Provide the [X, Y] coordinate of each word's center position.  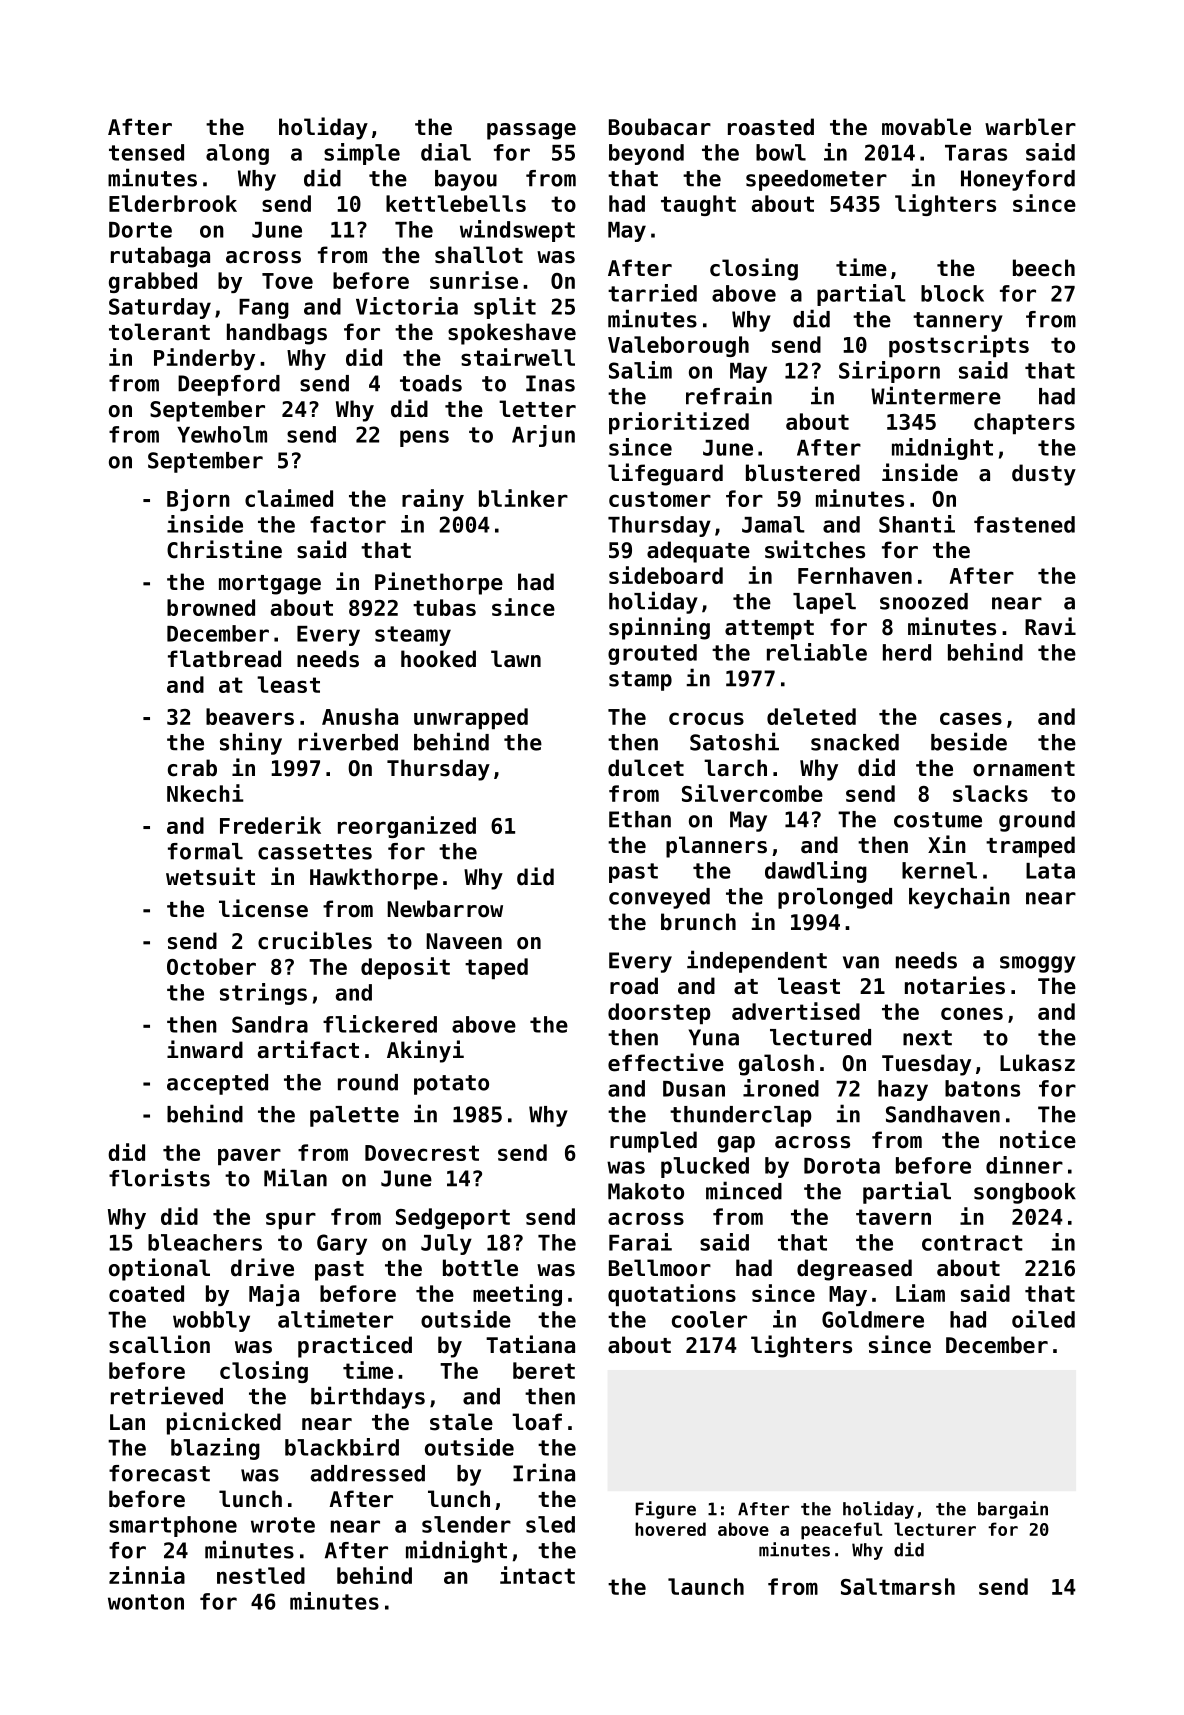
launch [706, 1586]
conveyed [659, 898]
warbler [1030, 127]
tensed [146, 152]
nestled [261, 1575]
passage [531, 131]
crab [192, 768]
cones [972, 1013]
